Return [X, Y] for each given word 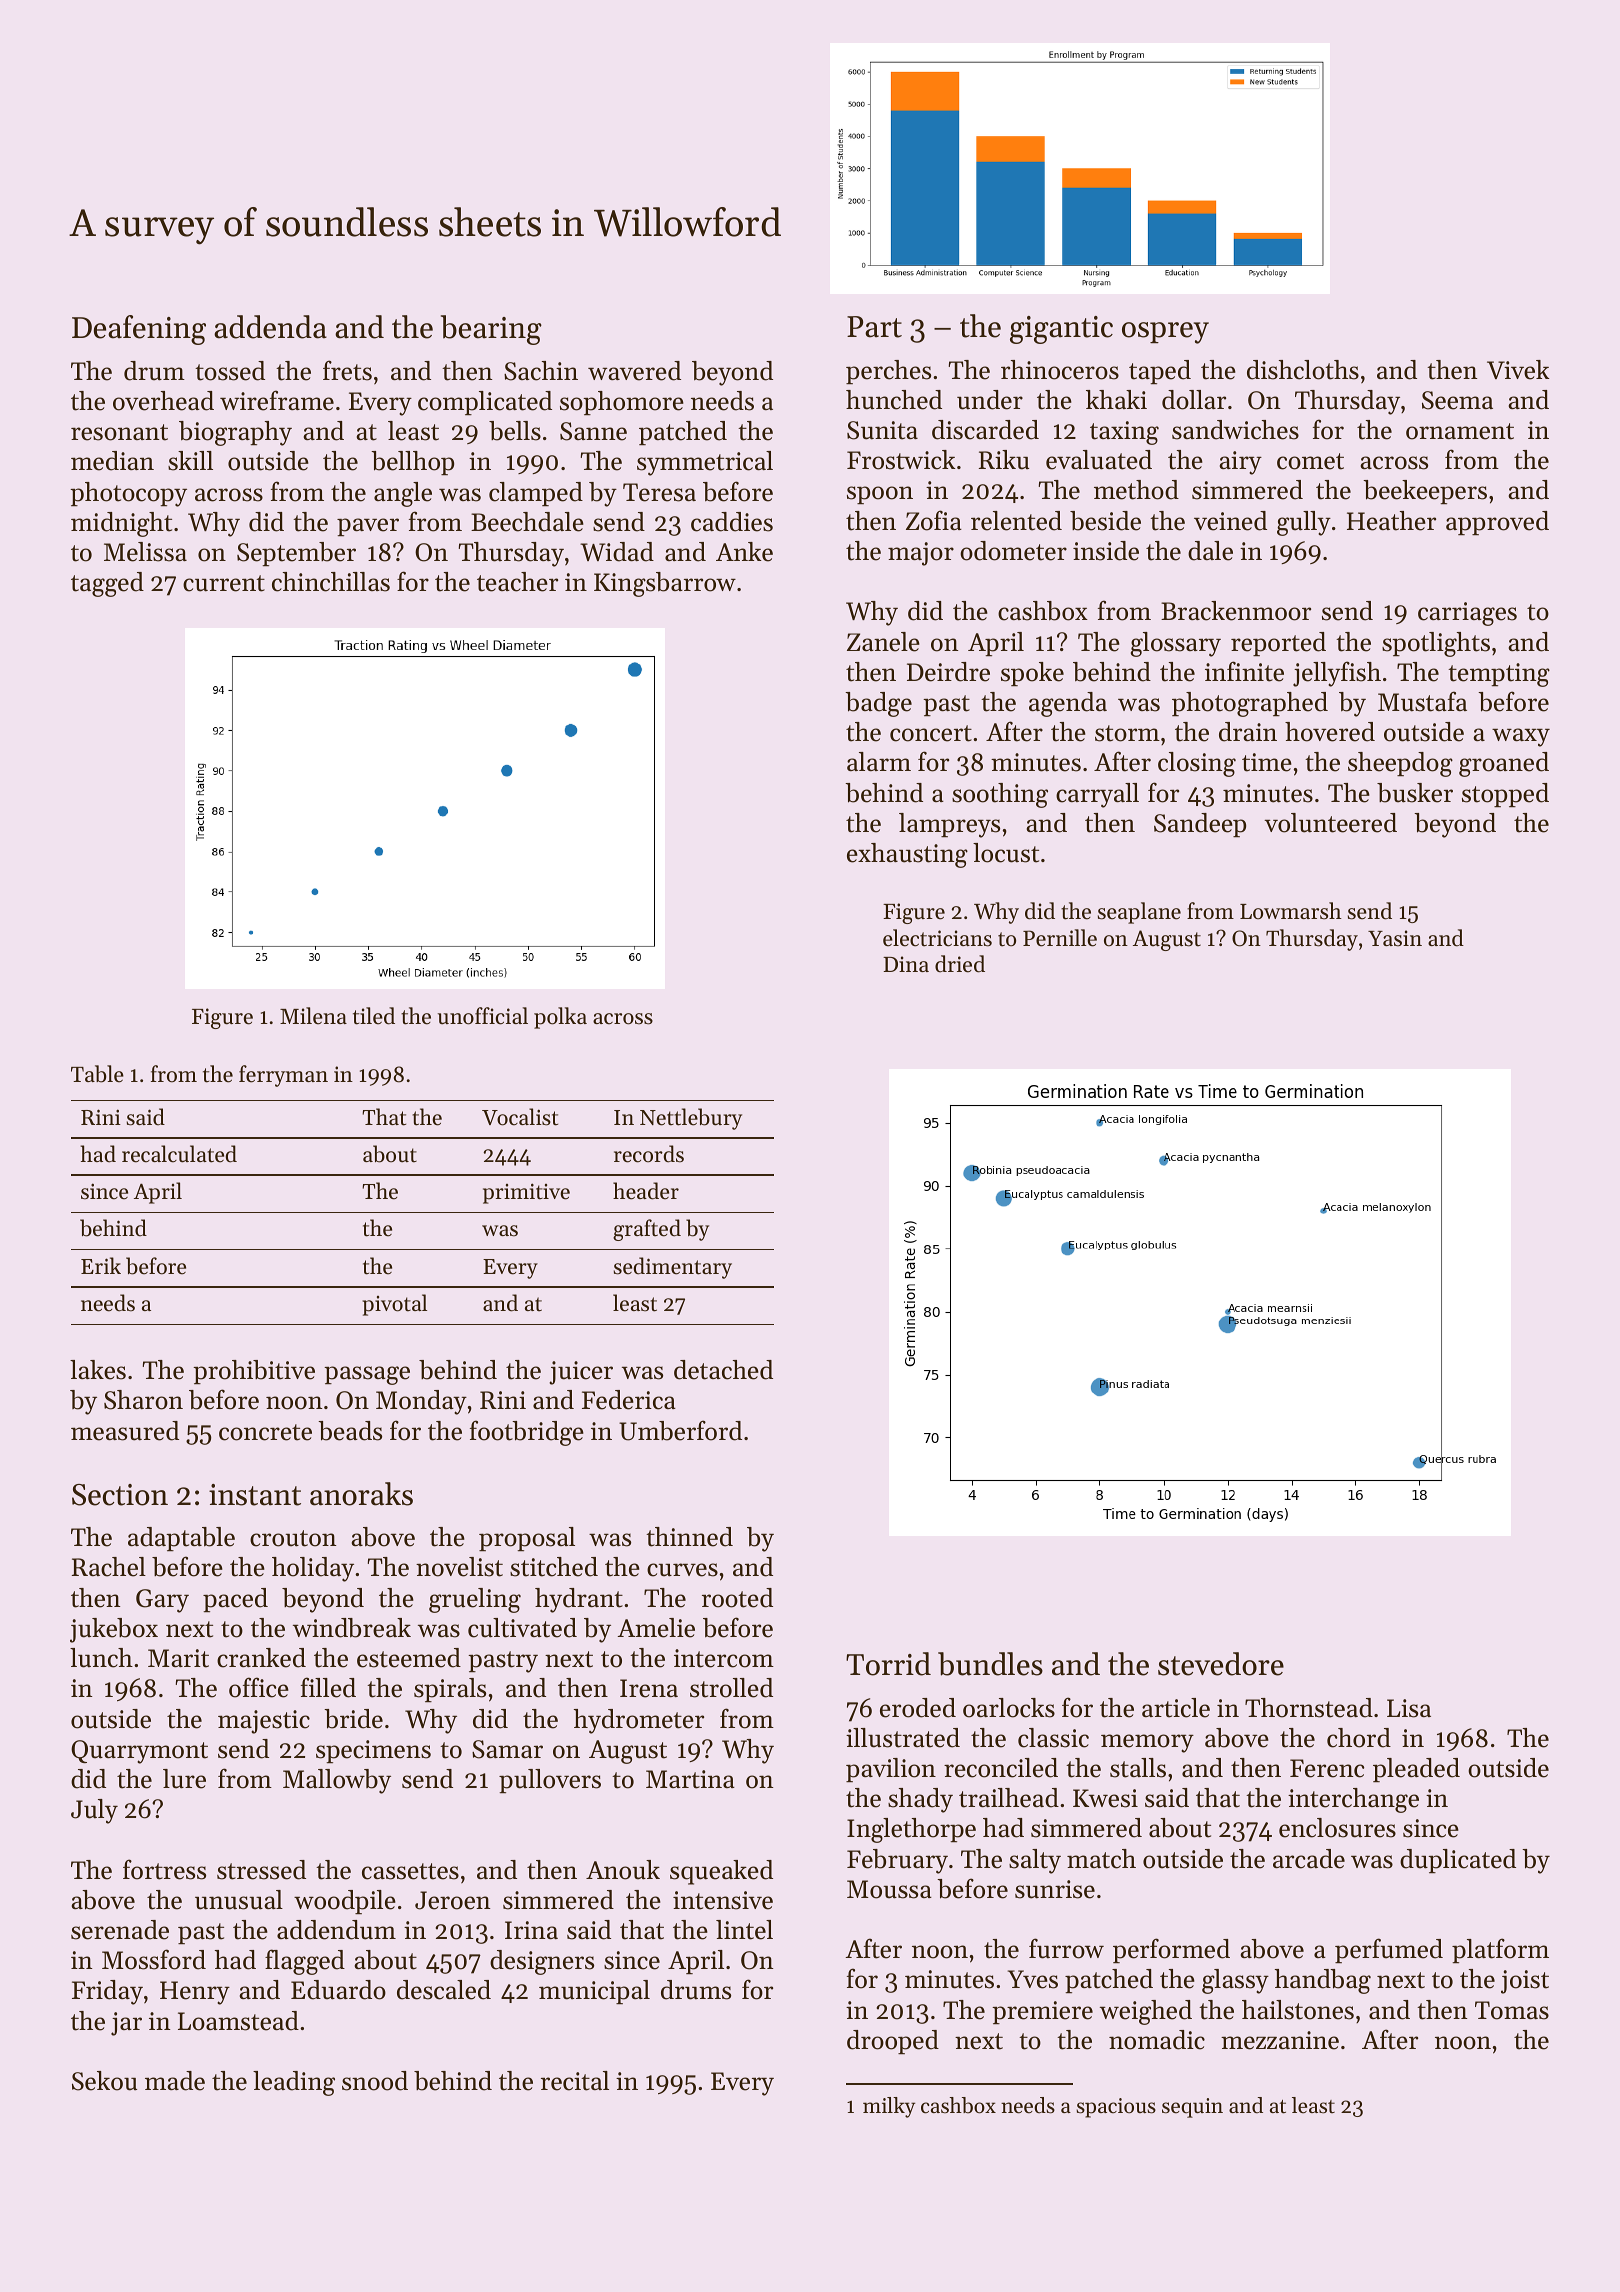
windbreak [352, 1628]
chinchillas [331, 582]
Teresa [659, 492]
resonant [119, 432]
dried [960, 964]
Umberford [680, 1430]
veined [1230, 521]
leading [294, 2083]
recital [575, 2081]
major [921, 554]
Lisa [1409, 1708]
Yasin [1395, 938]
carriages [1467, 614]
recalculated [179, 1154]
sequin [1192, 2108]
